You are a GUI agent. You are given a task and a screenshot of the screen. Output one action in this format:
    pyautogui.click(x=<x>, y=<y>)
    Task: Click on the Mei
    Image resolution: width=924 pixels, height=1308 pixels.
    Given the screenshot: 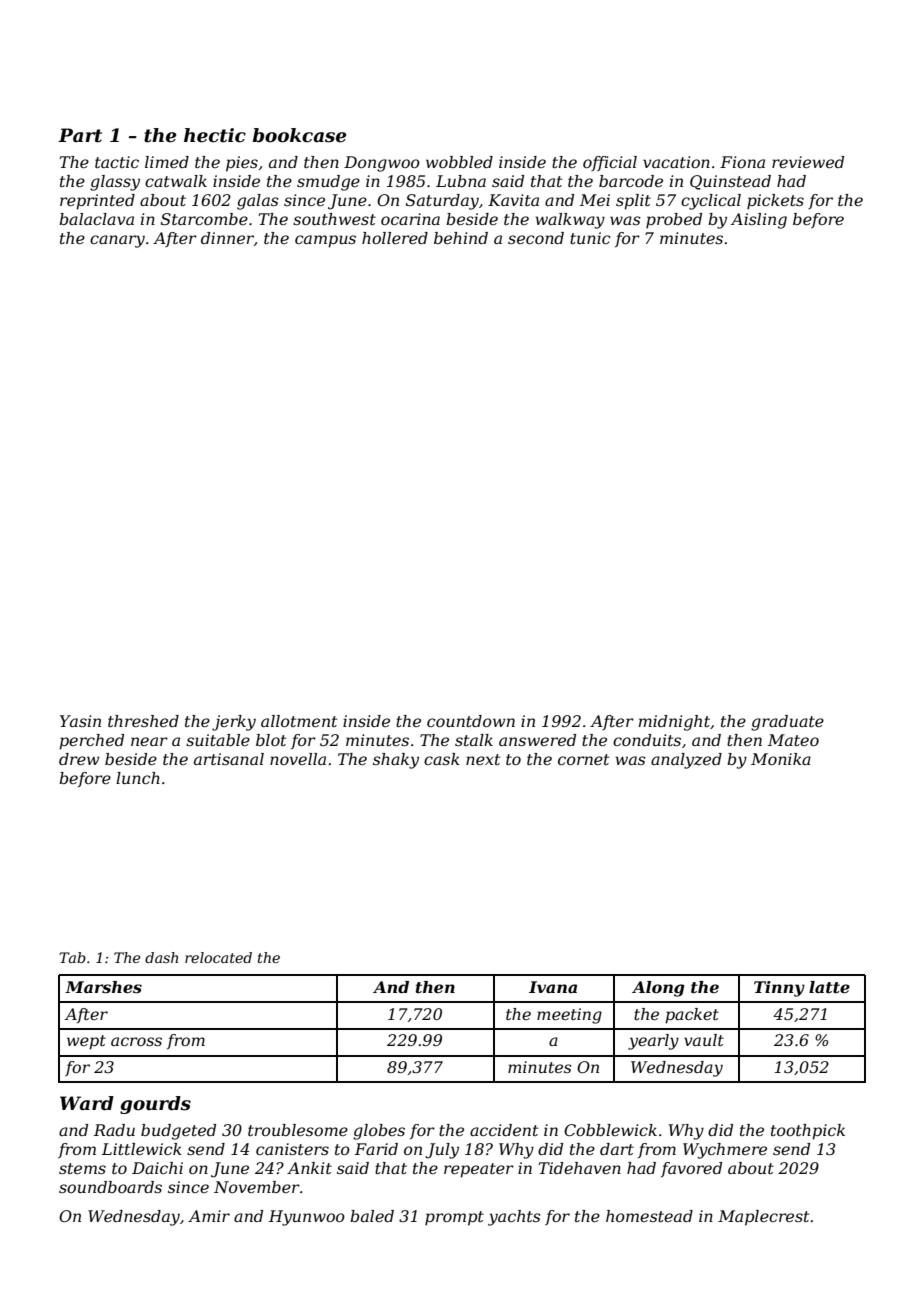 What is the action you would take?
    pyautogui.click(x=595, y=200)
